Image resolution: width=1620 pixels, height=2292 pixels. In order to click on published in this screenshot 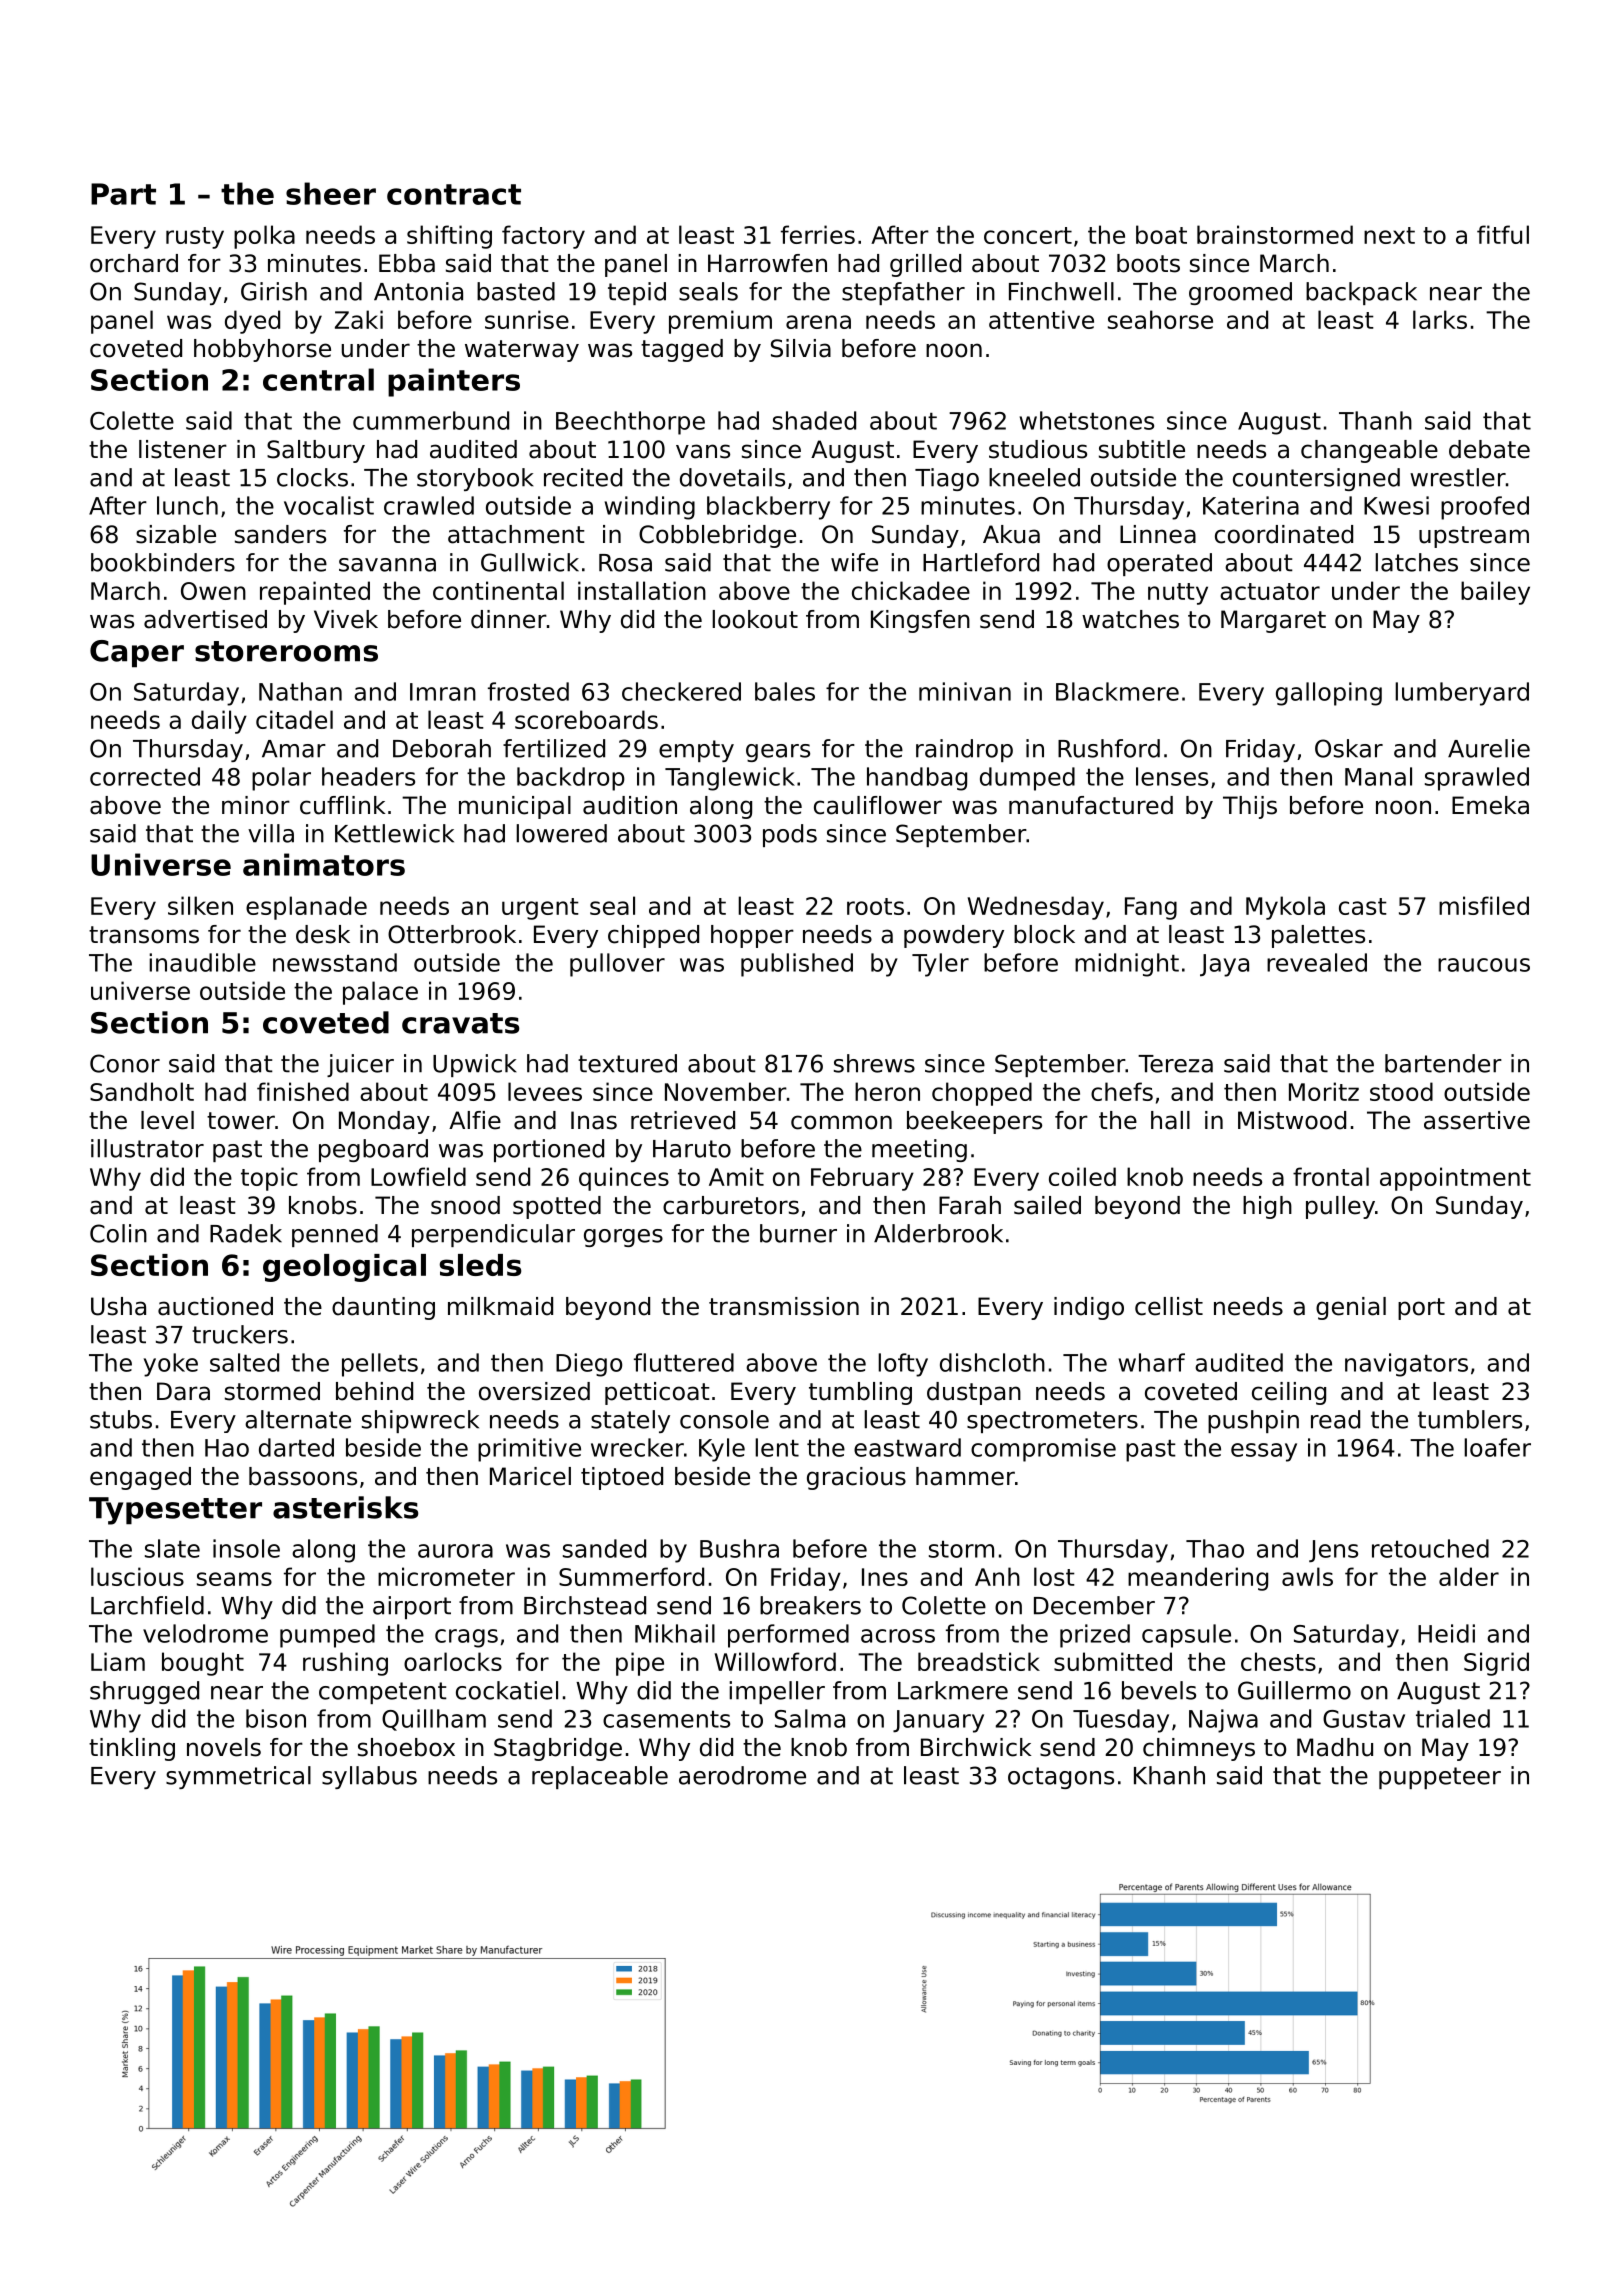, I will do `click(797, 965)`.
